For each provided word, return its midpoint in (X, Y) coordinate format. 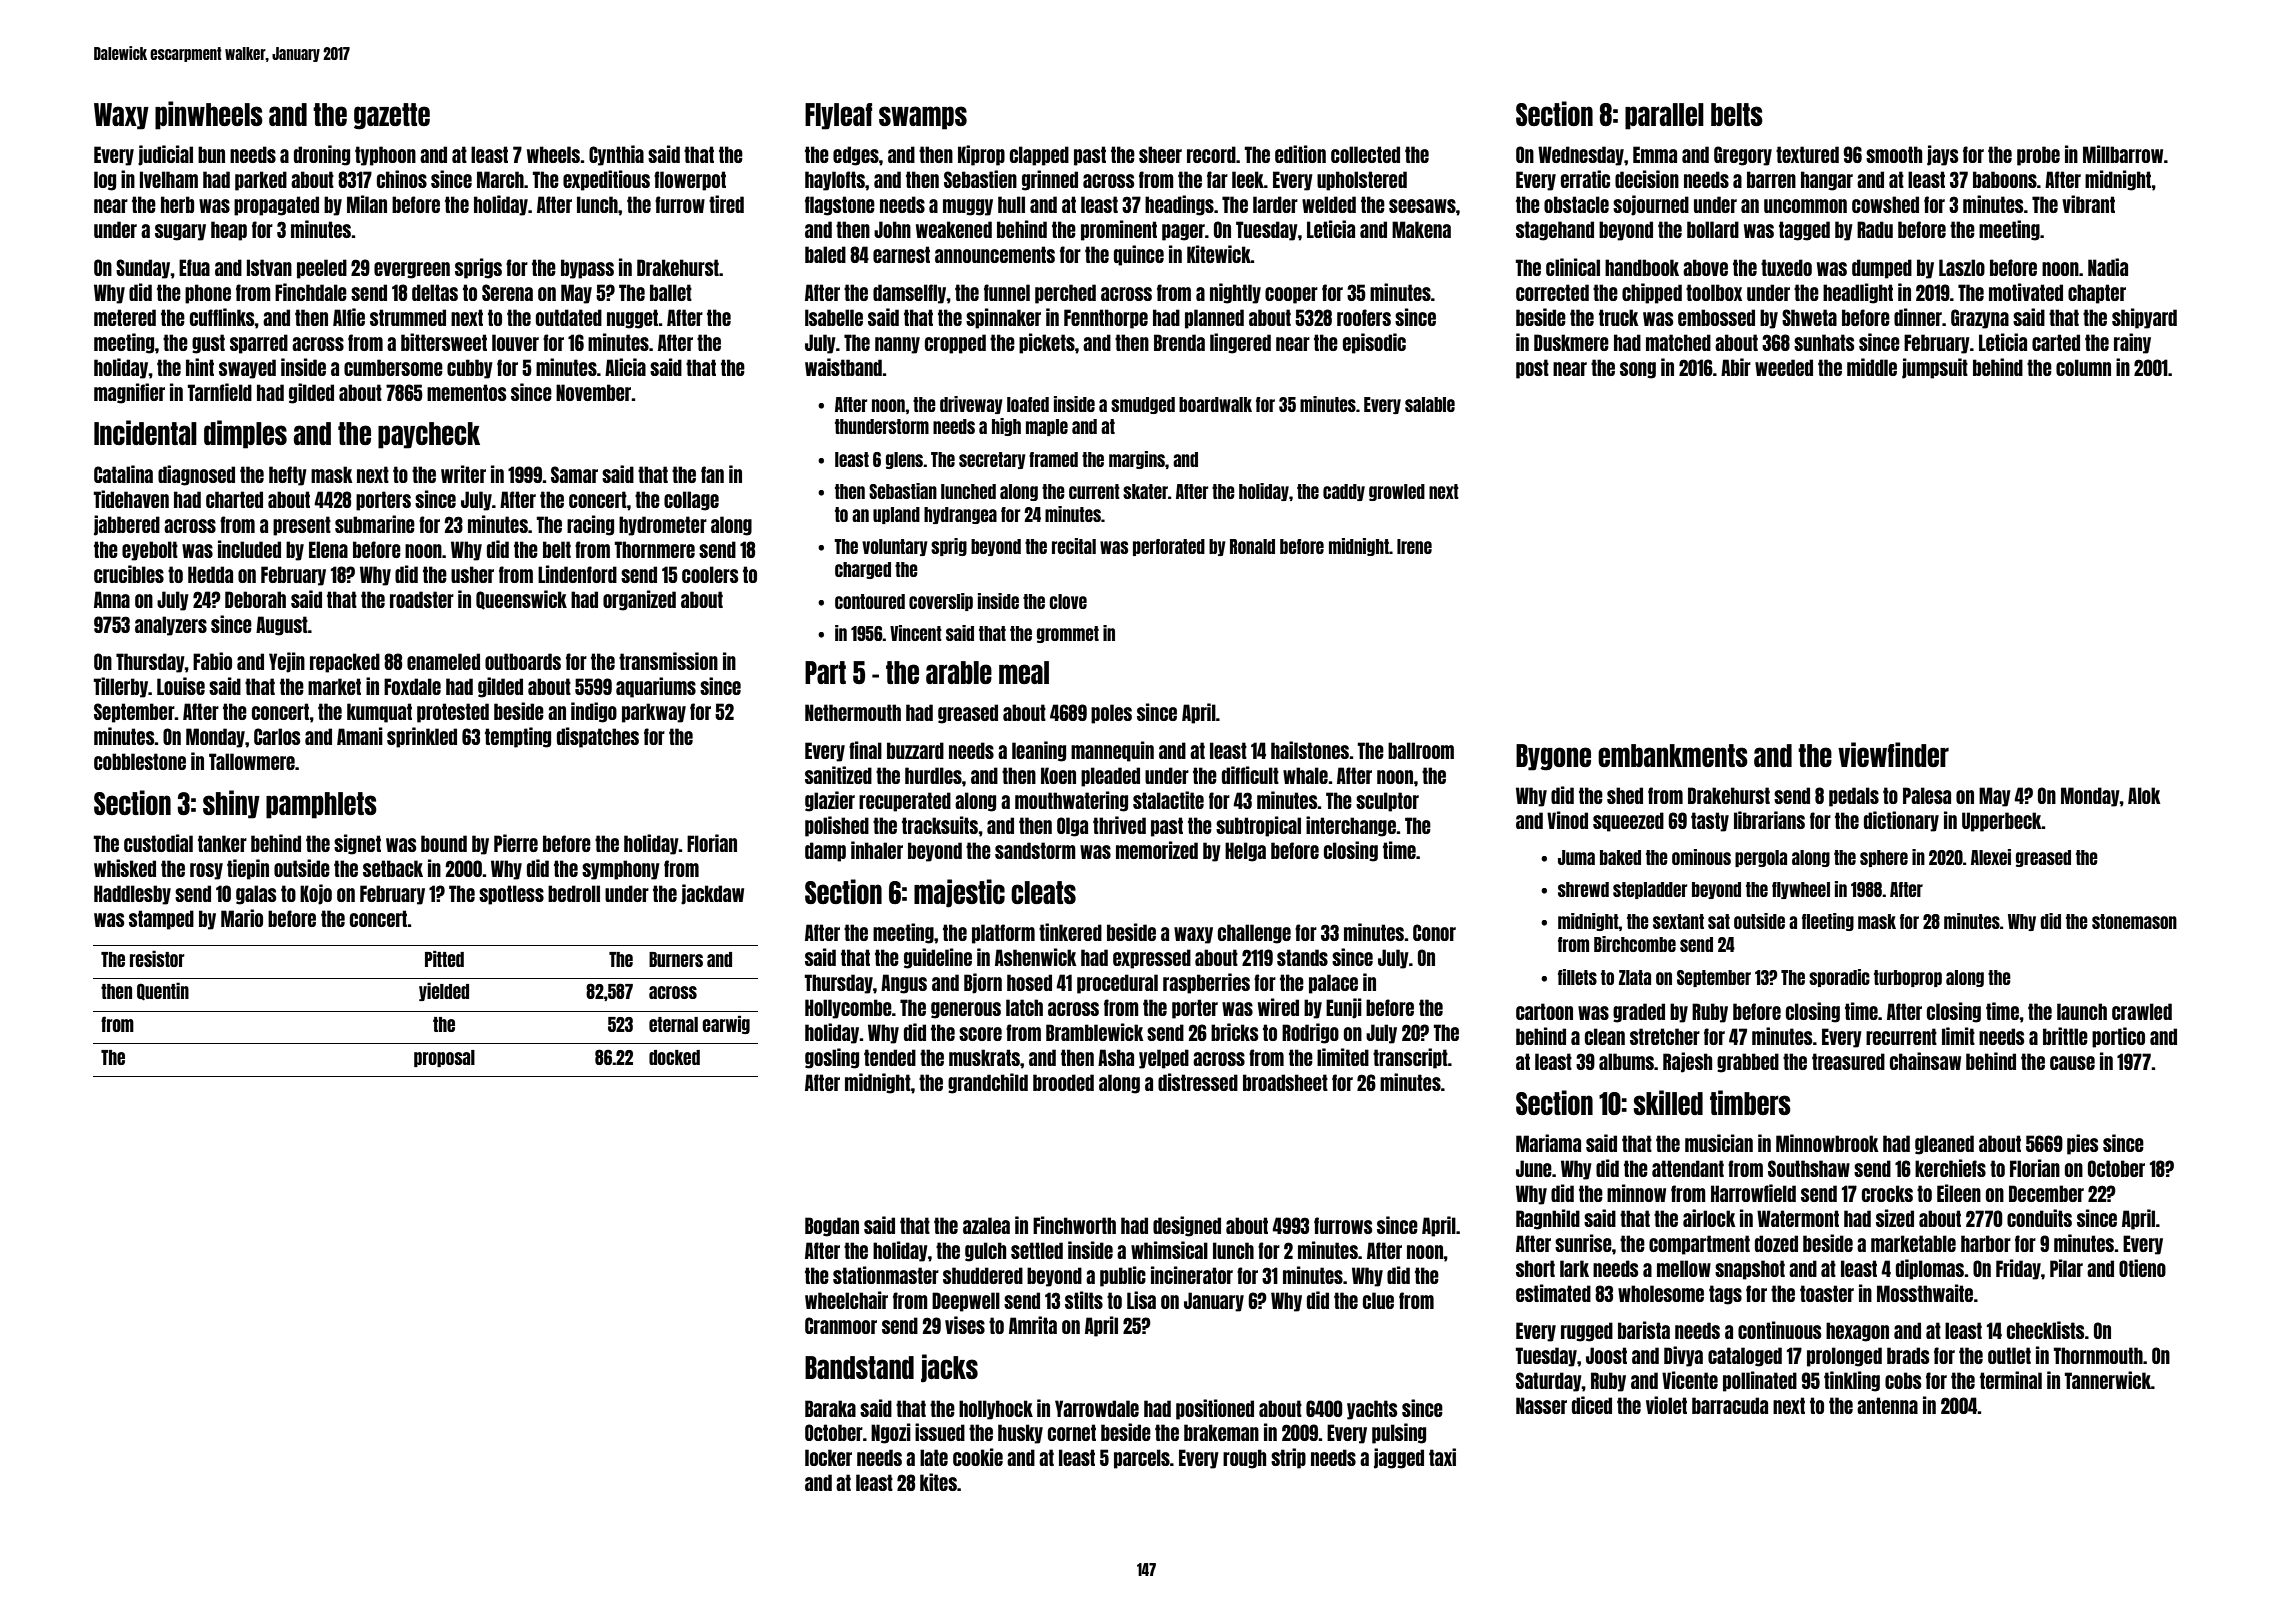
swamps (923, 118)
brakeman (1221, 1432)
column (2083, 367)
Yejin (287, 662)
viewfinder (1893, 754)
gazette (392, 116)
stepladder (1650, 890)
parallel (1664, 116)
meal (1024, 672)
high (1006, 427)
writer (463, 474)
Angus (904, 984)
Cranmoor (841, 1325)
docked (674, 1057)
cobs (1903, 1380)
